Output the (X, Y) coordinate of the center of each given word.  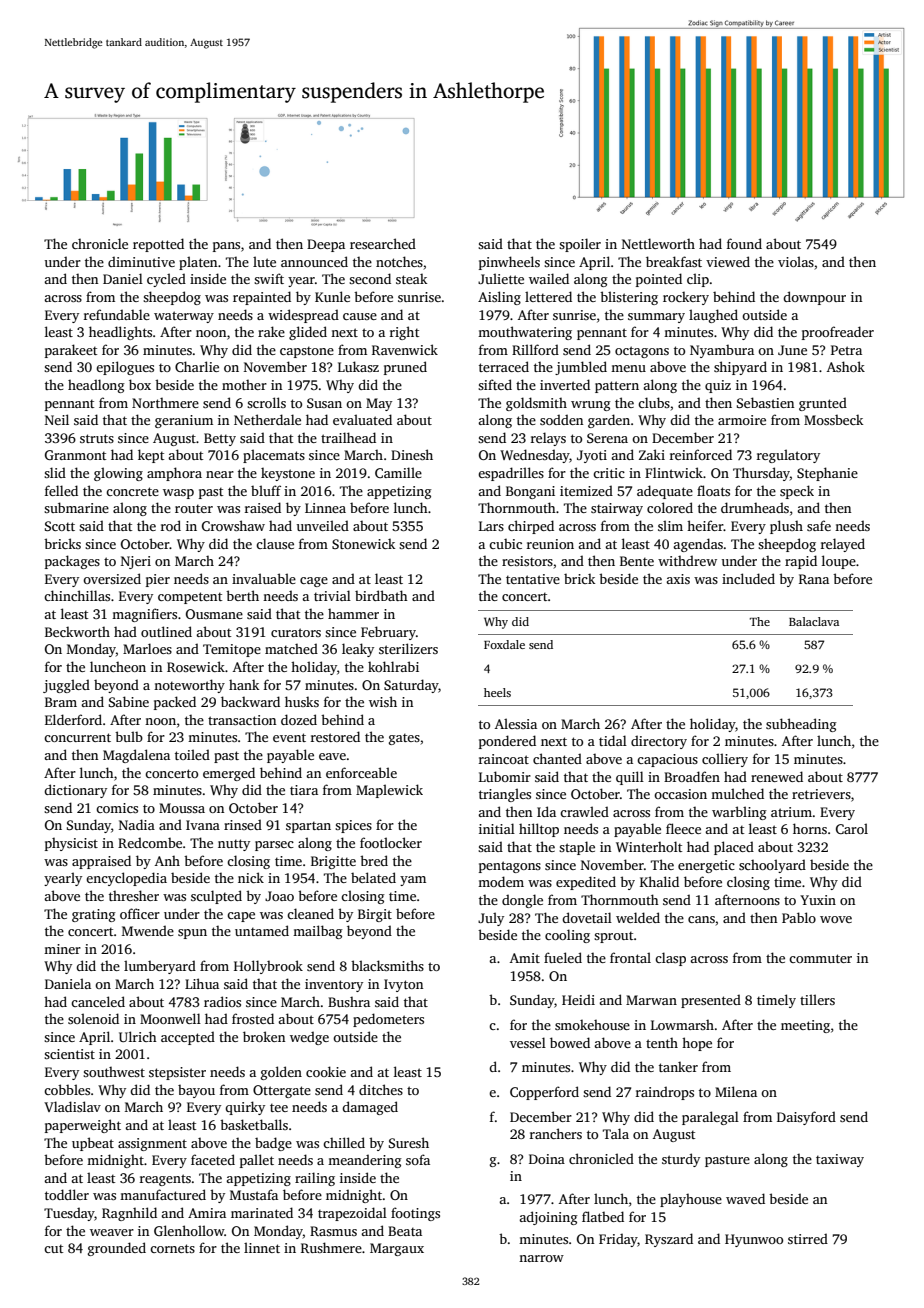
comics (117, 808)
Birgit (375, 915)
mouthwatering (525, 333)
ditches (381, 1089)
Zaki (652, 454)
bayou (196, 1091)
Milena (736, 1091)
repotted (158, 245)
